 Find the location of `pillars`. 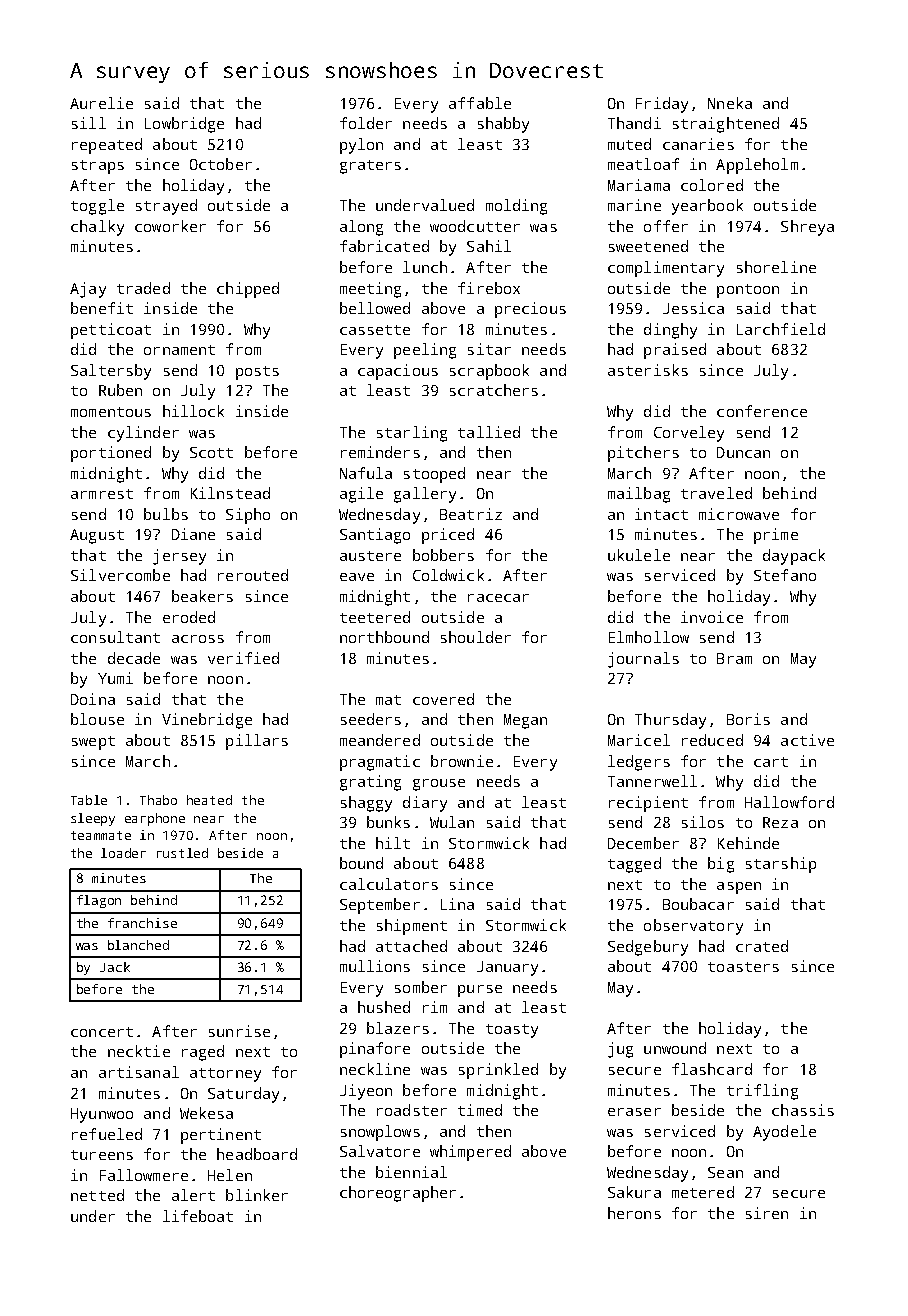

pillars is located at coordinates (257, 742).
